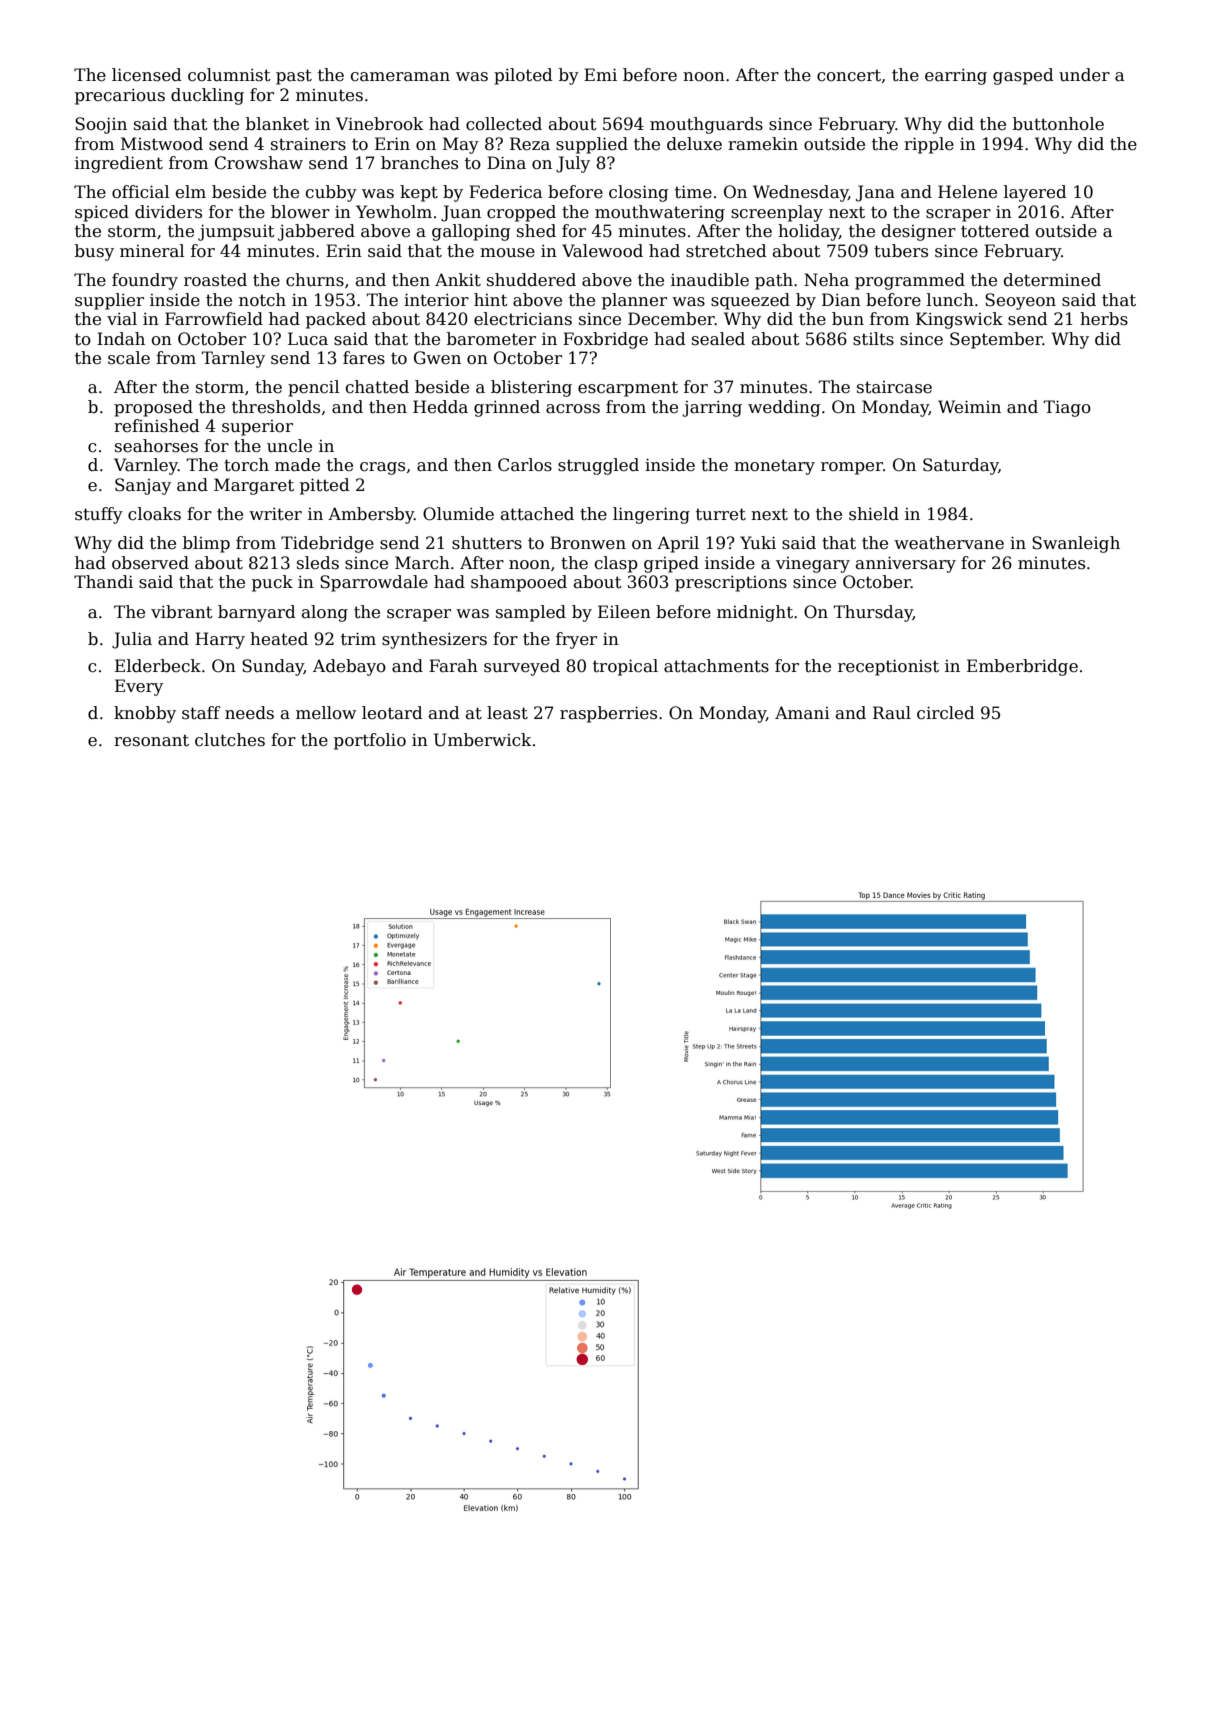 This image has height=1715, width=1213. Describe the element at coordinates (1020, 301) in the image. I see `Seoyeon` at that location.
